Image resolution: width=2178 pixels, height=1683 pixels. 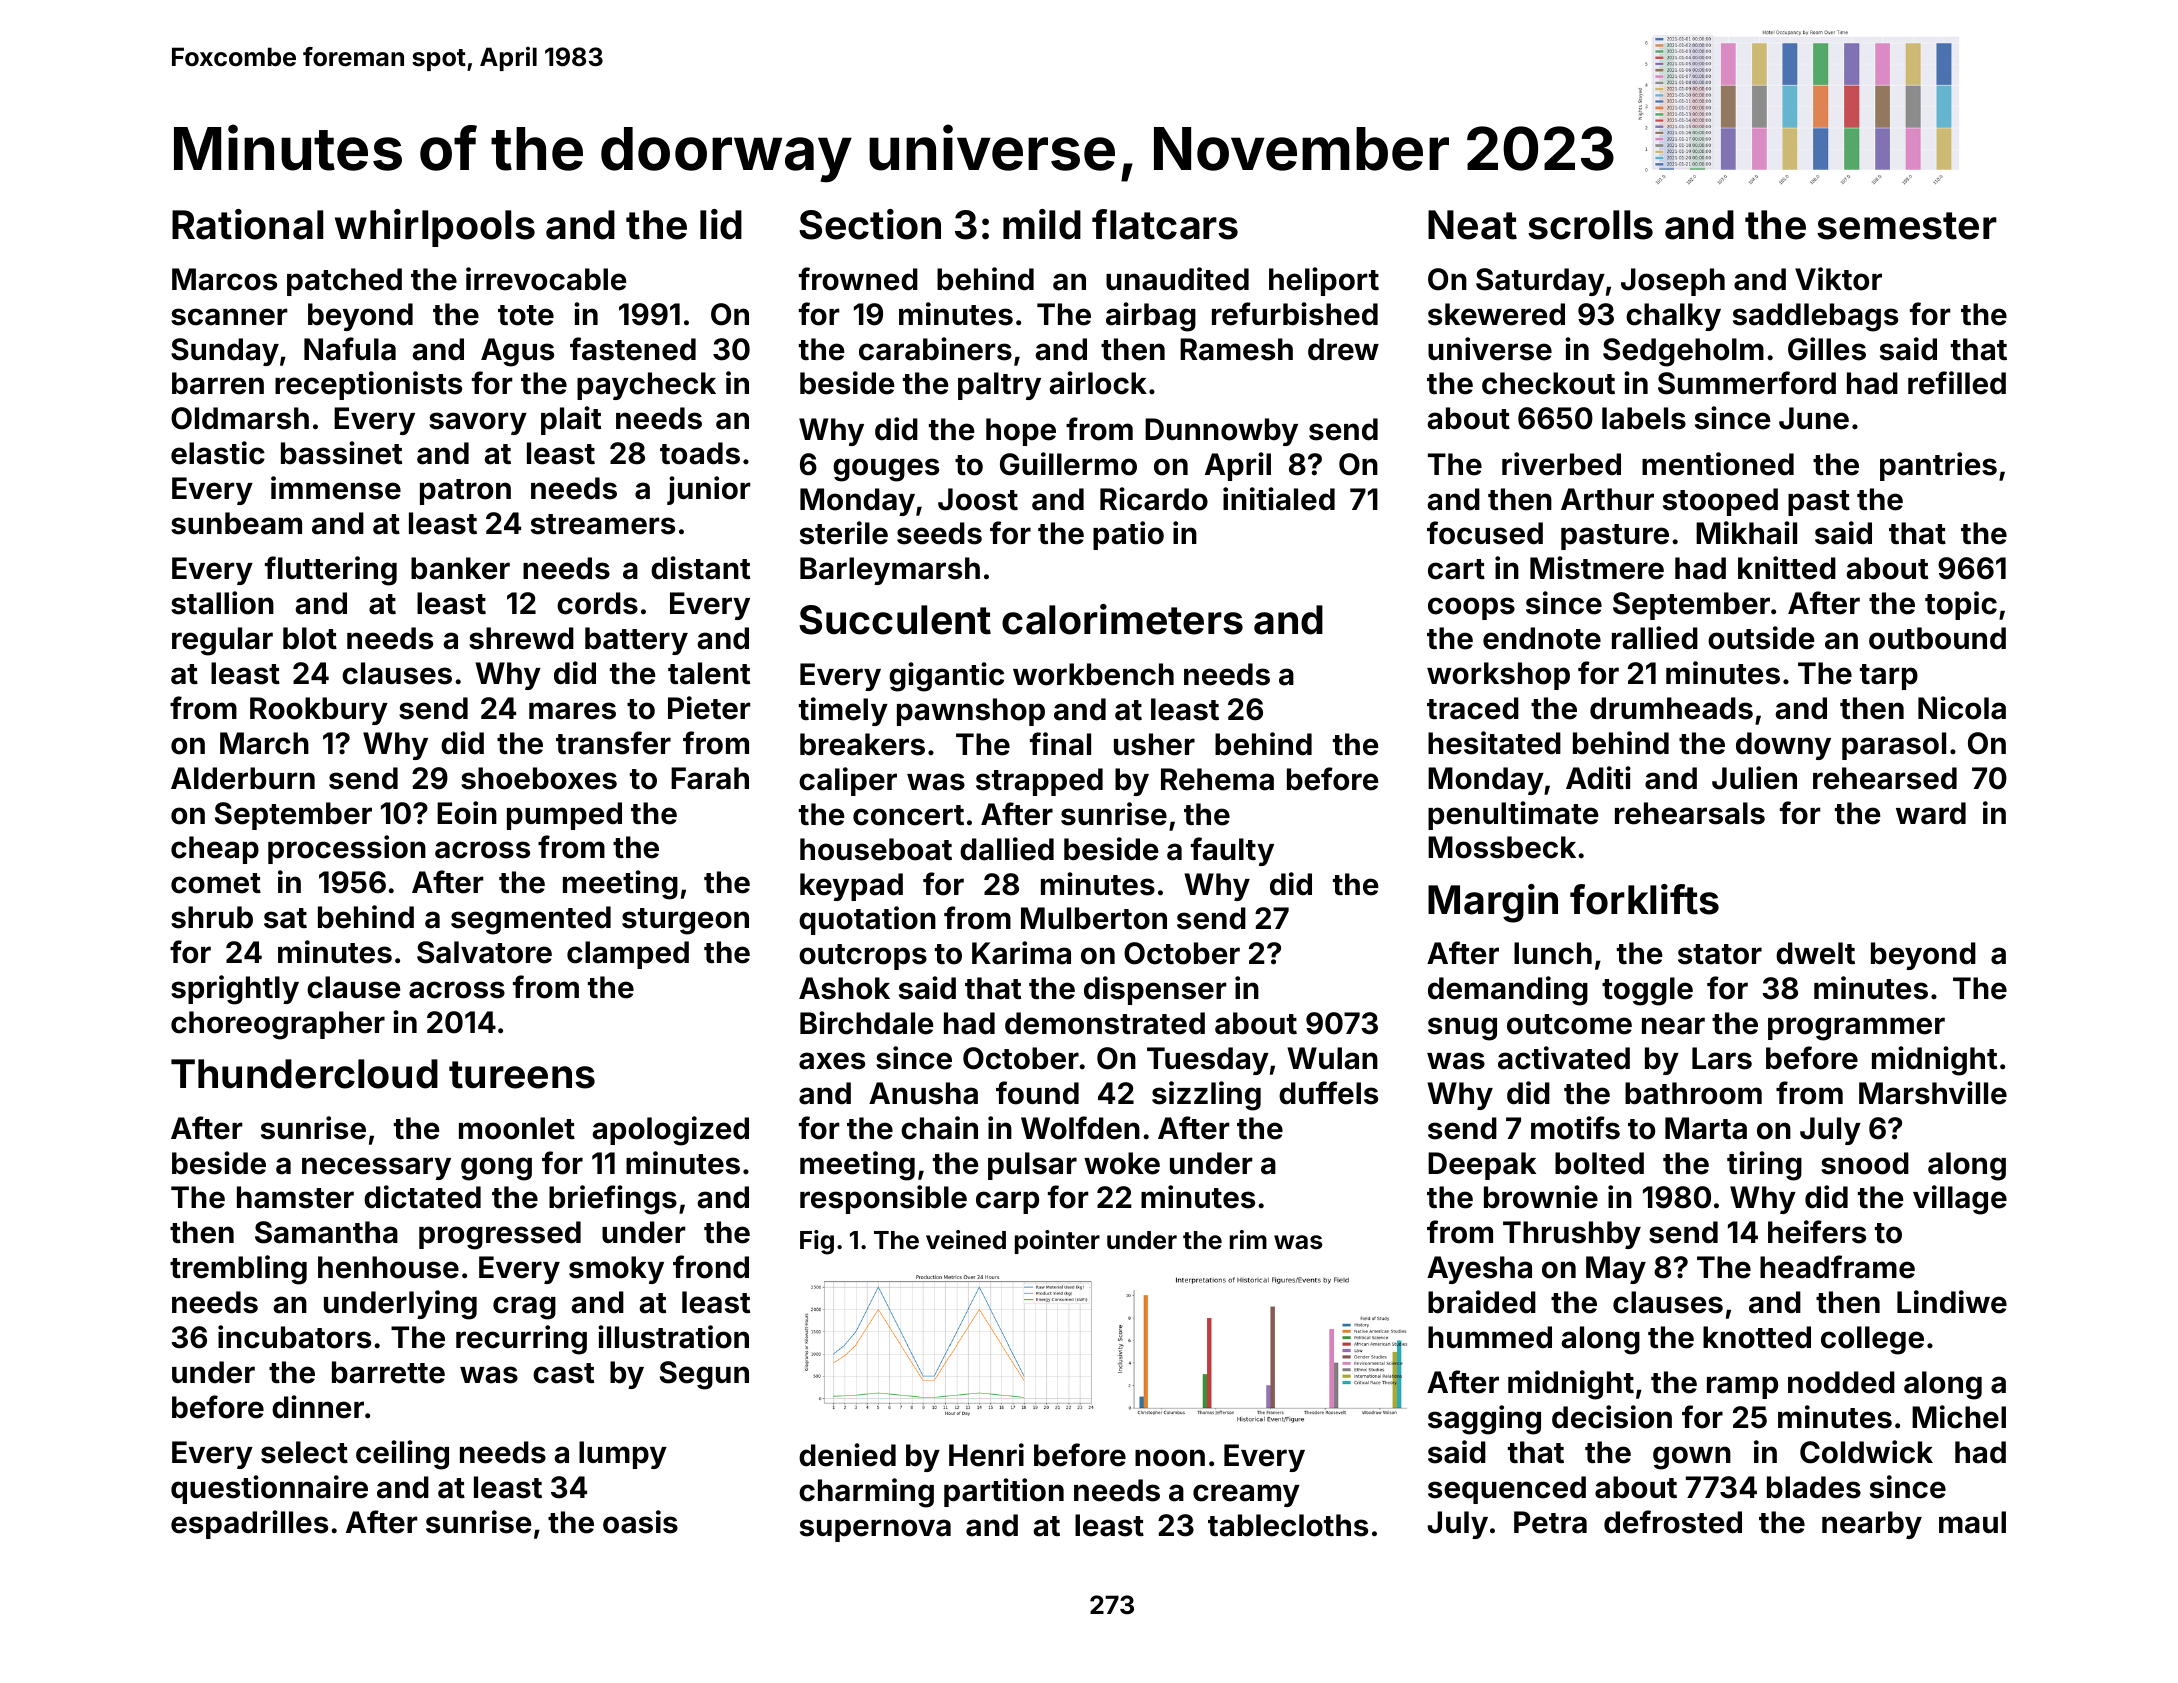 I want to click on pantries, so click(x=1938, y=466).
